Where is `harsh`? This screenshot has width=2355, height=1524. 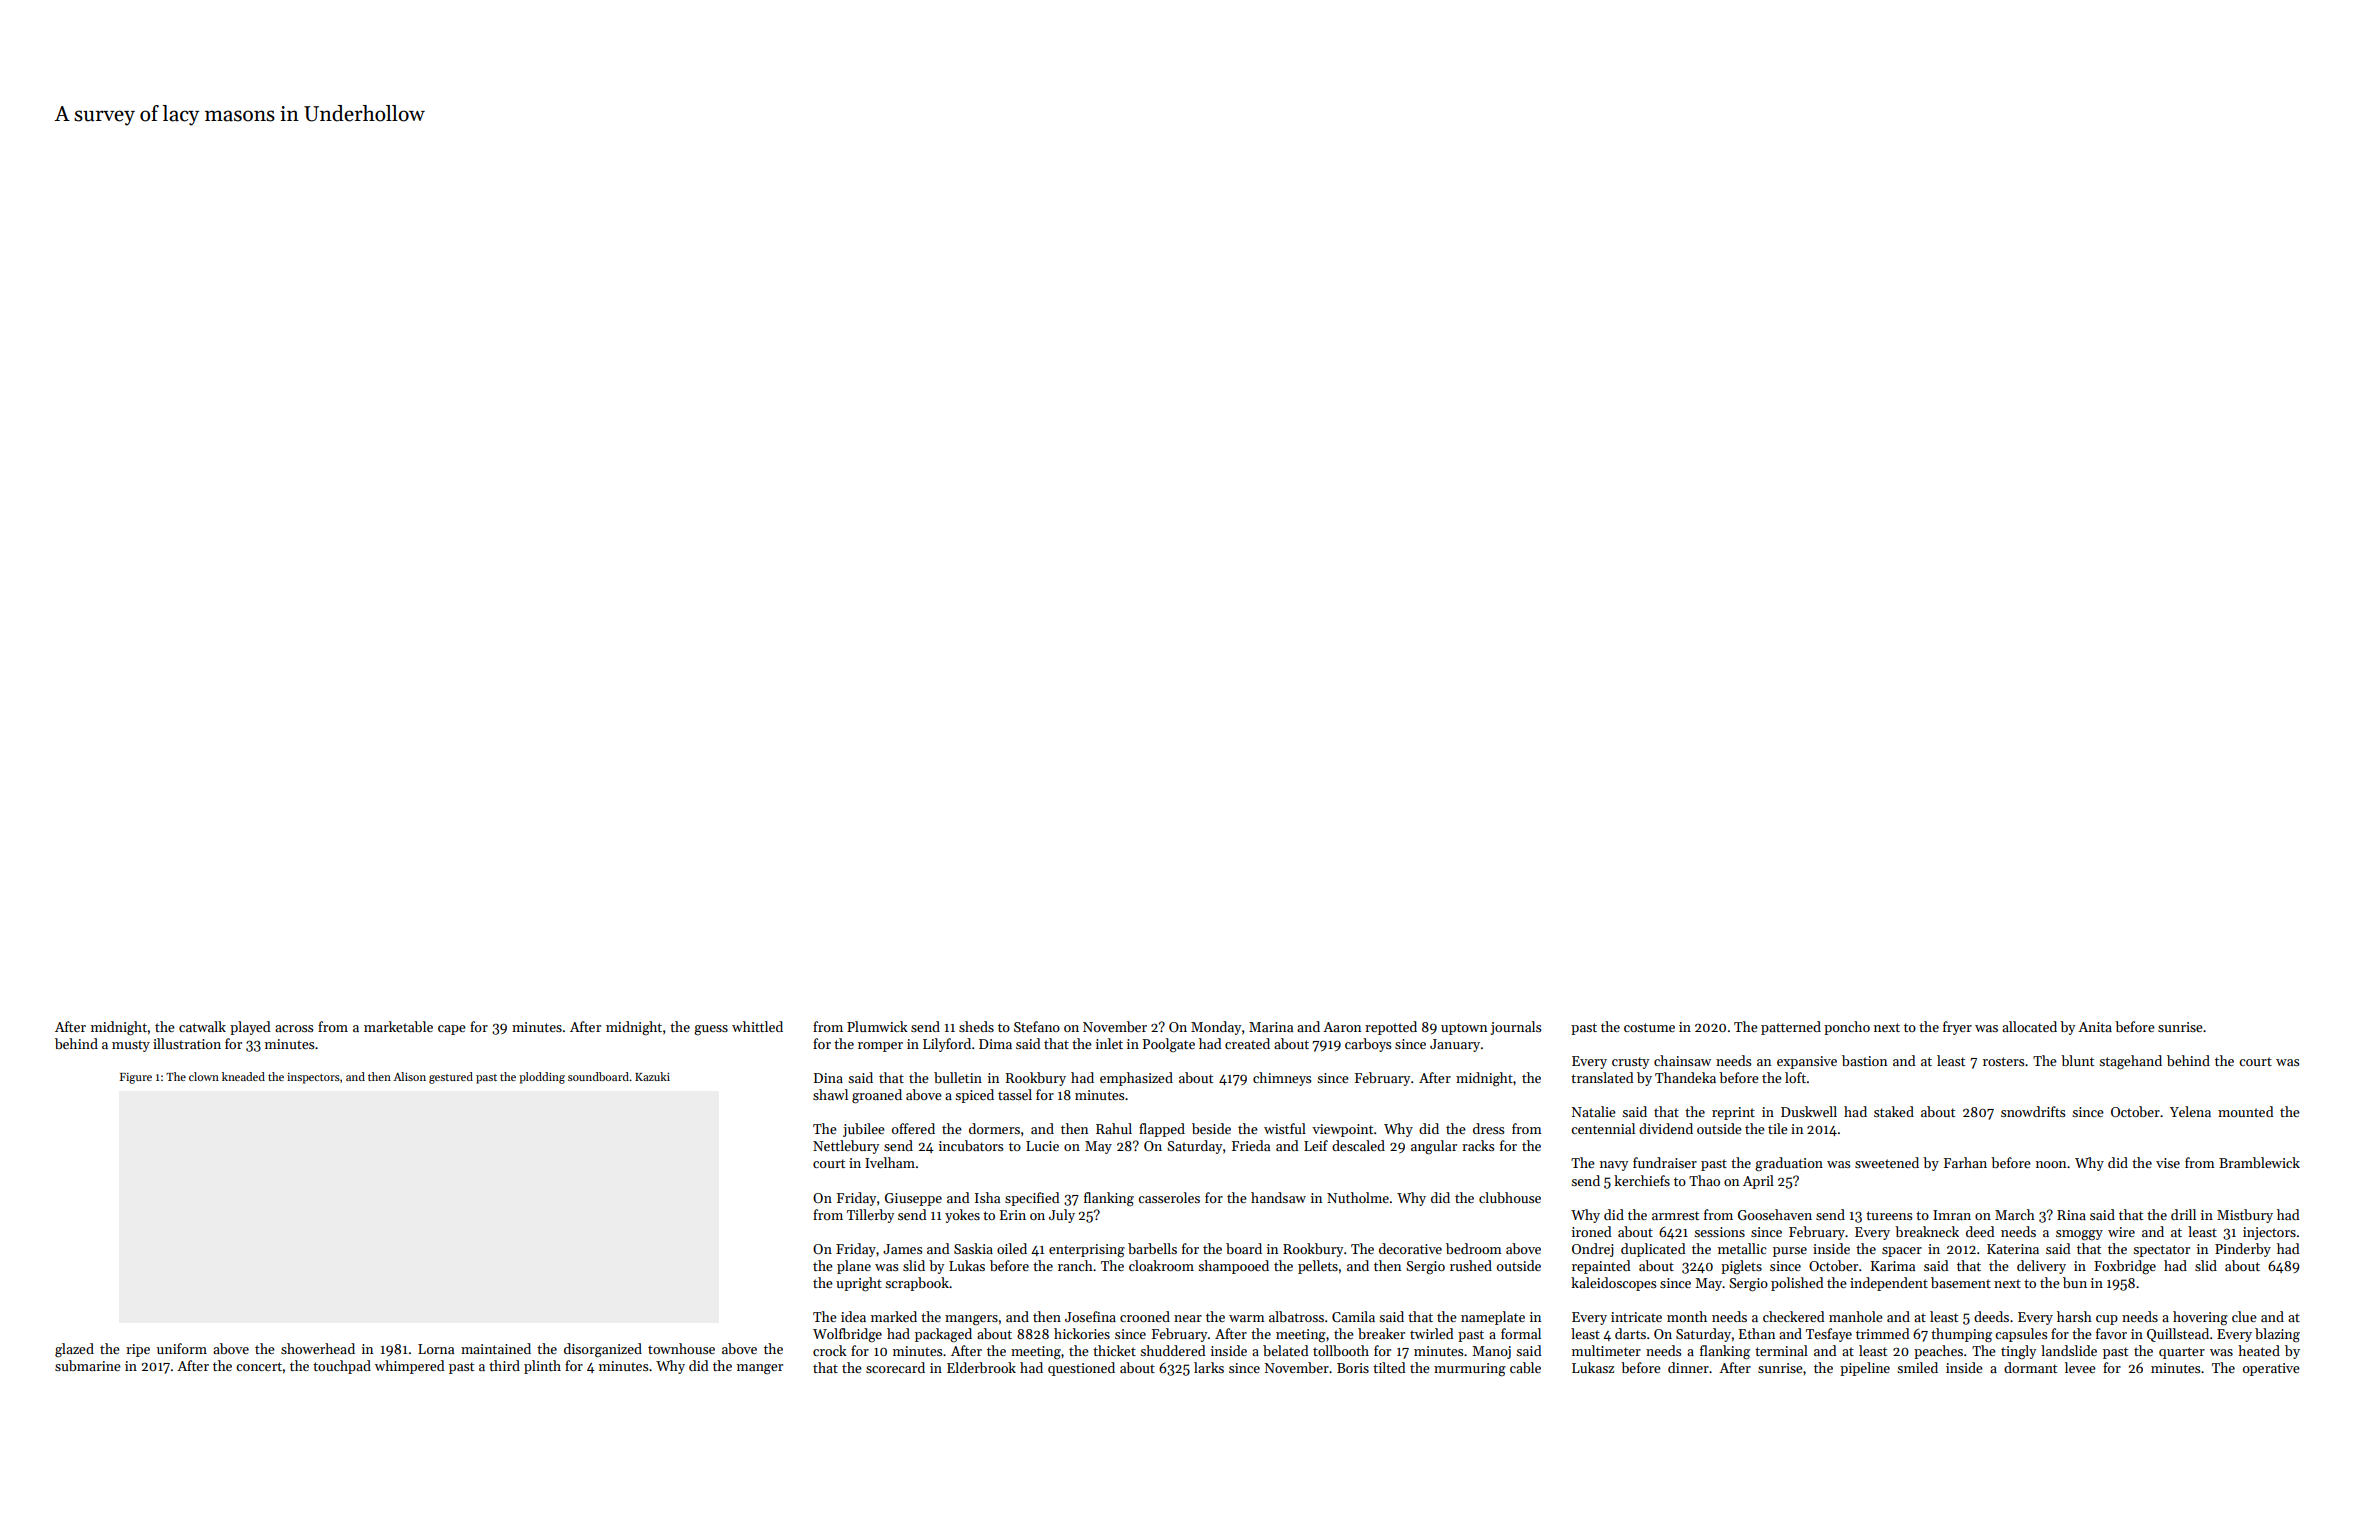
harsh is located at coordinates (2074, 1316).
